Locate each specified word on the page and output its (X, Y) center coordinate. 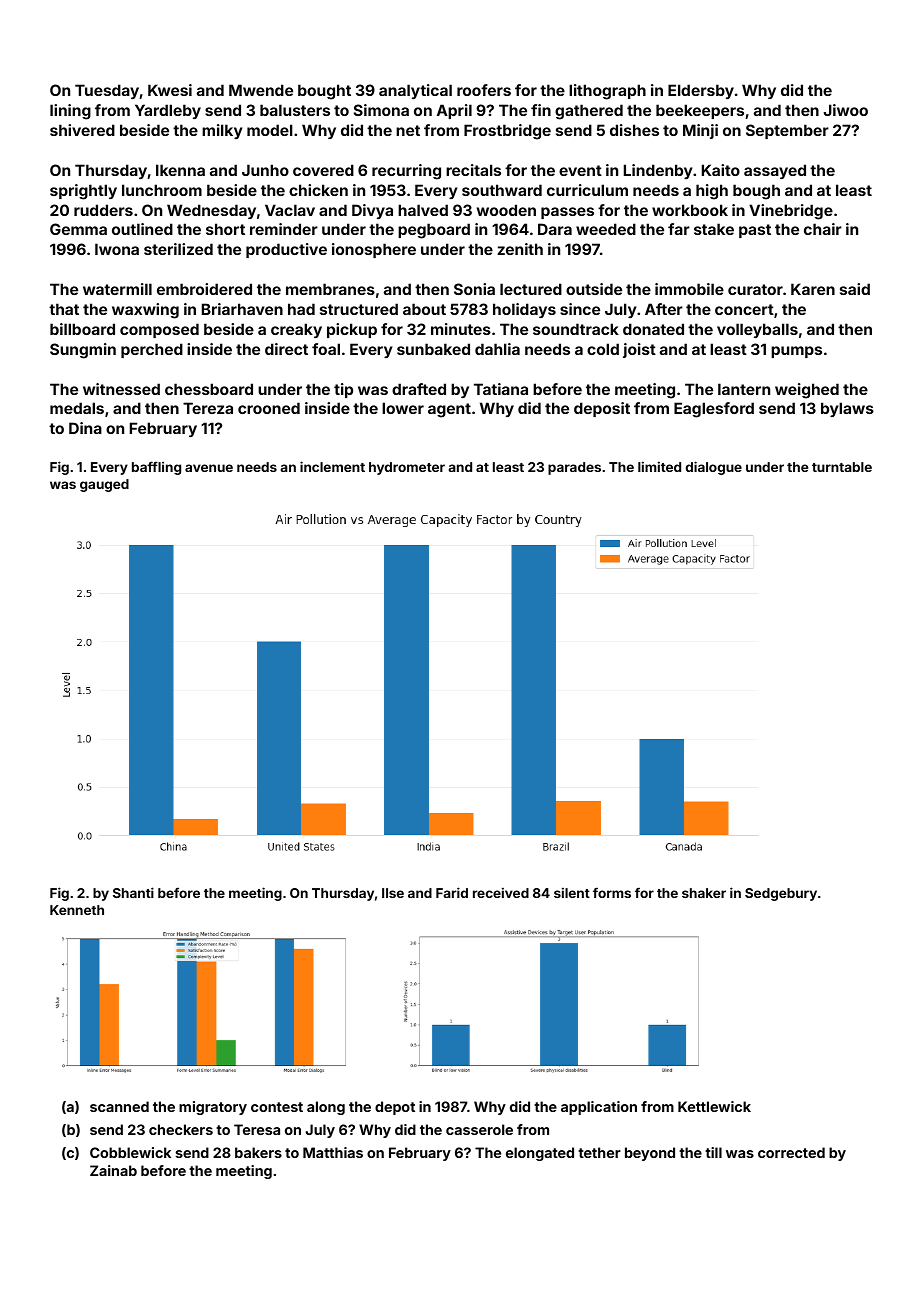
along (326, 1108)
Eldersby (701, 91)
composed (159, 330)
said (855, 289)
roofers (484, 90)
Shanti (133, 892)
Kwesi (170, 90)
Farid (452, 892)
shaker (704, 893)
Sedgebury (781, 894)
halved (423, 210)
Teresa (257, 1129)
